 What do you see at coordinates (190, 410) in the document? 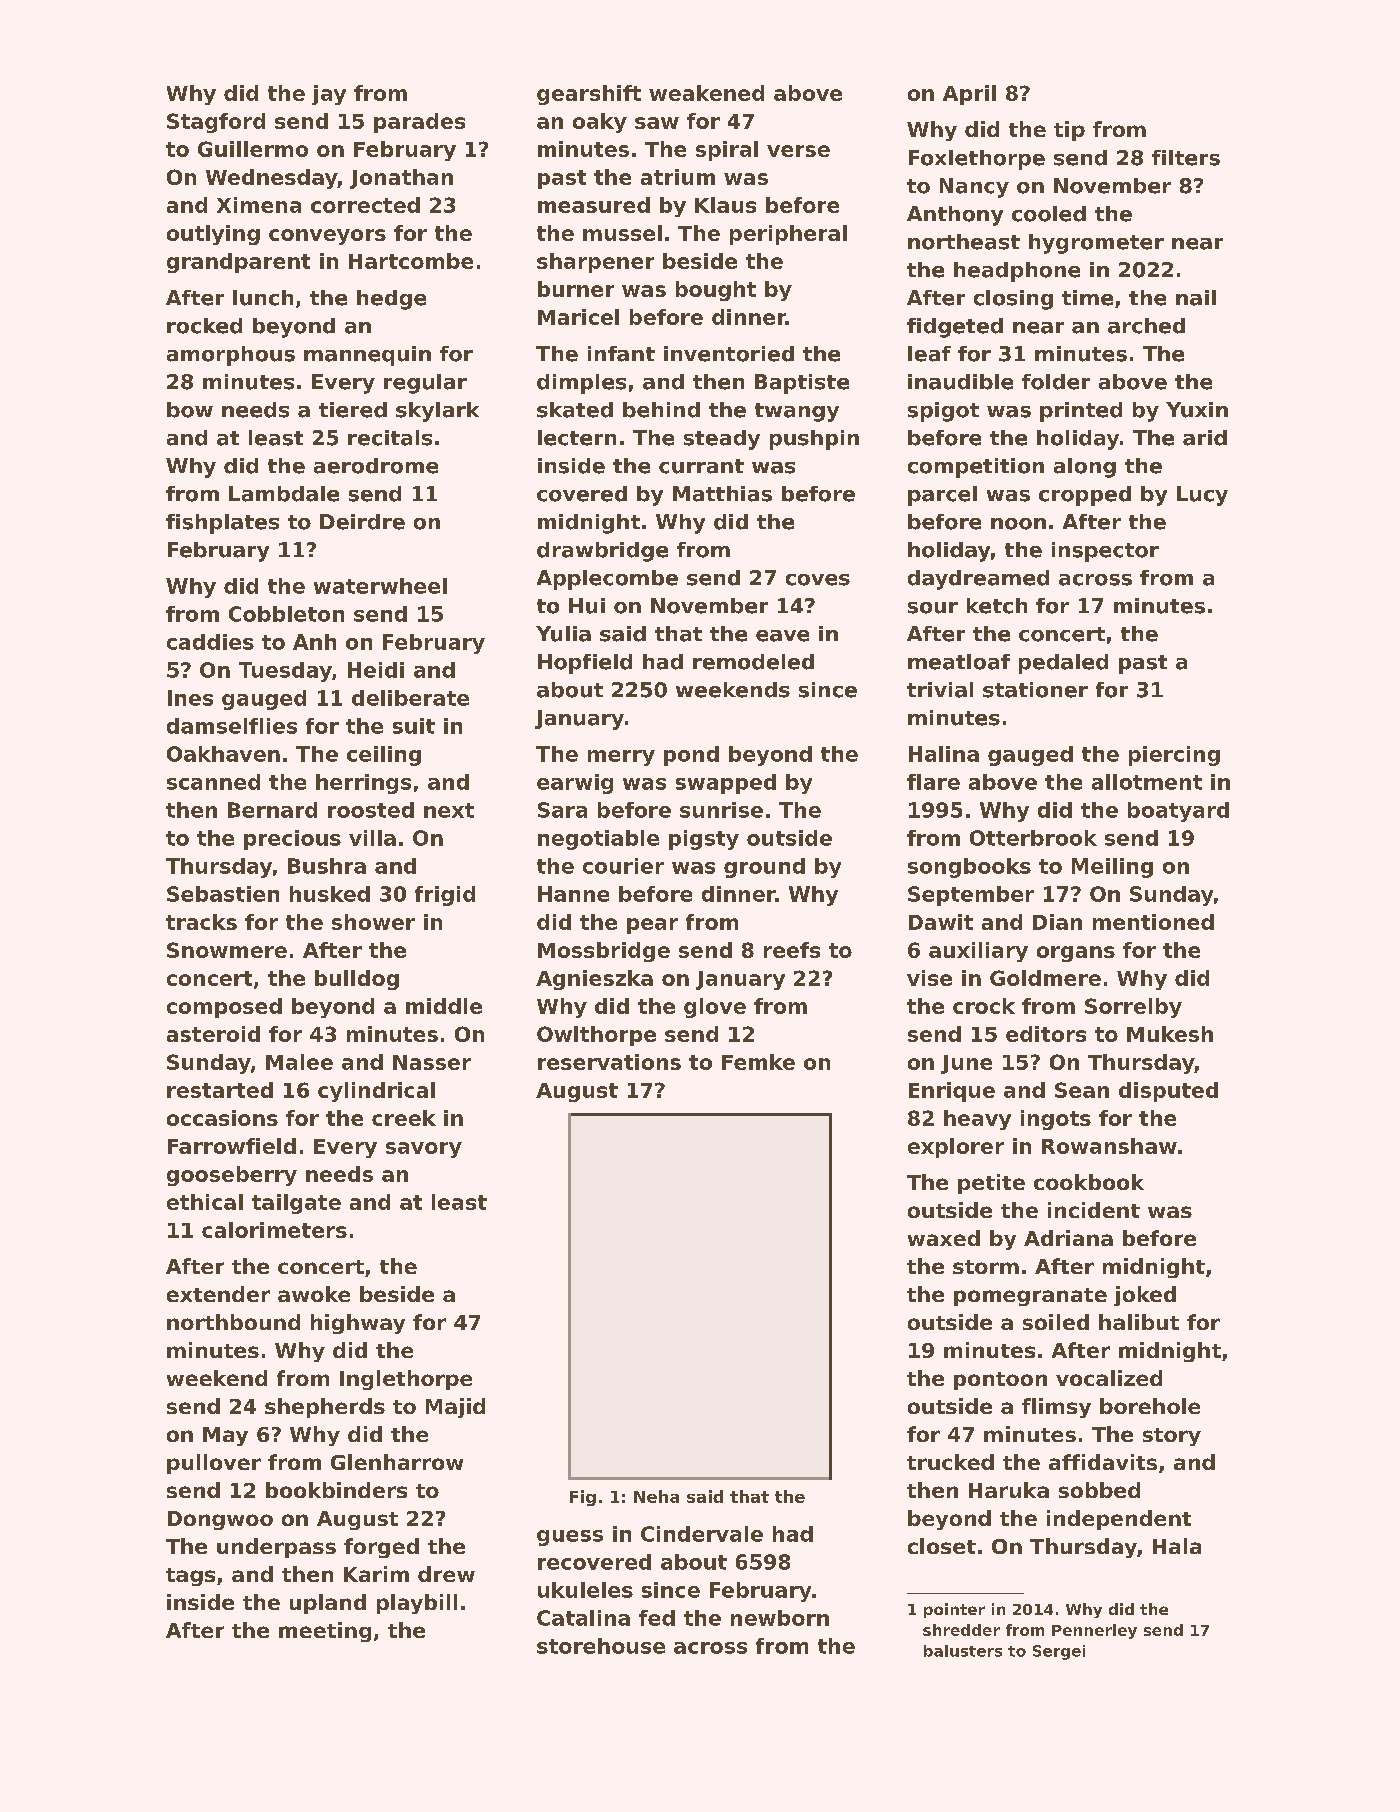
I see `bow` at bounding box center [190, 410].
